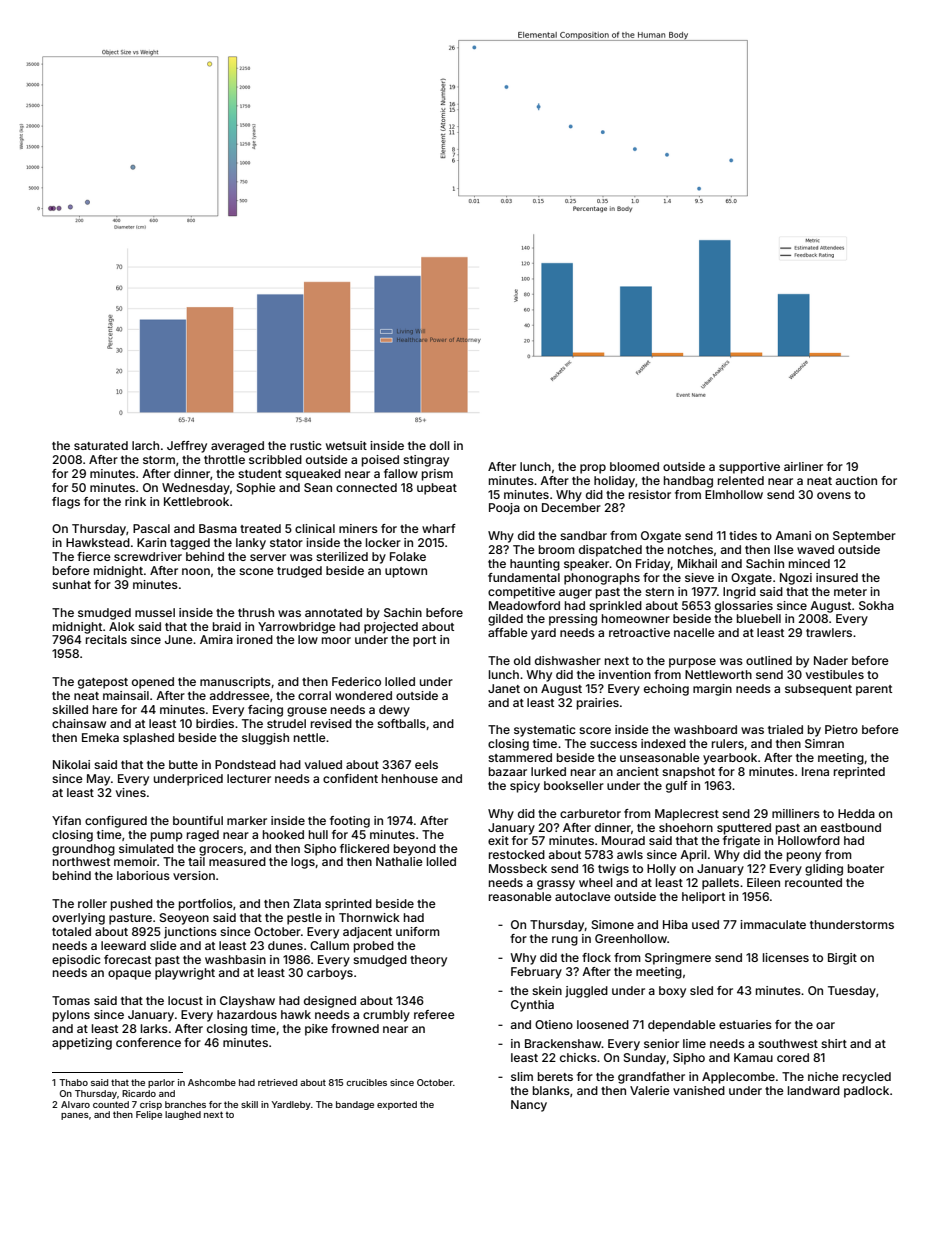 The height and width of the image is (1233, 952). Describe the element at coordinates (803, 466) in the image. I see `airliner` at that location.
